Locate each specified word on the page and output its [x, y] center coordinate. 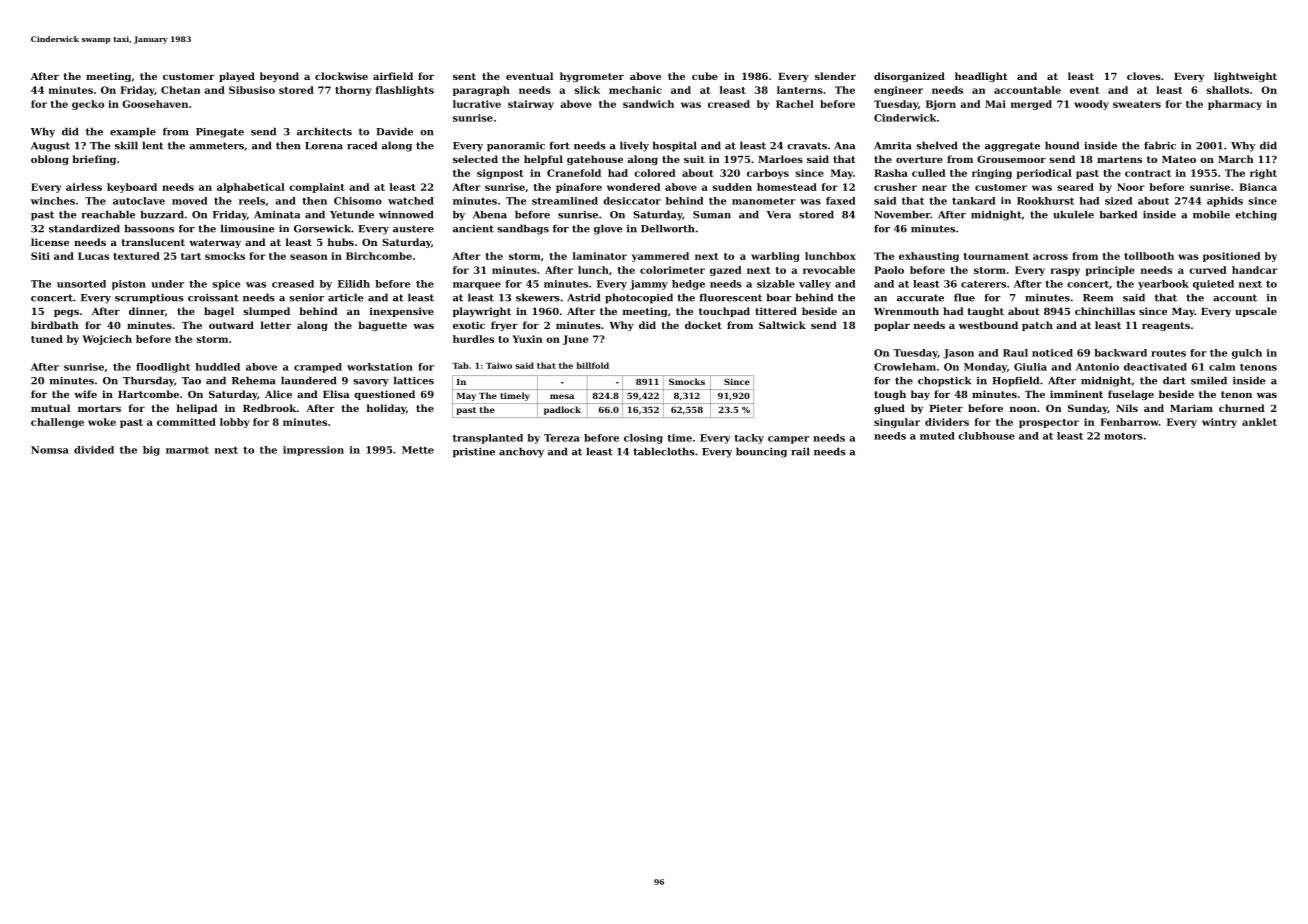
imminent [1076, 394]
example [133, 132]
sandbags [523, 229]
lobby [235, 423]
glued [889, 409]
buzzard [162, 214]
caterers [983, 284]
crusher [895, 187]
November [902, 214]
